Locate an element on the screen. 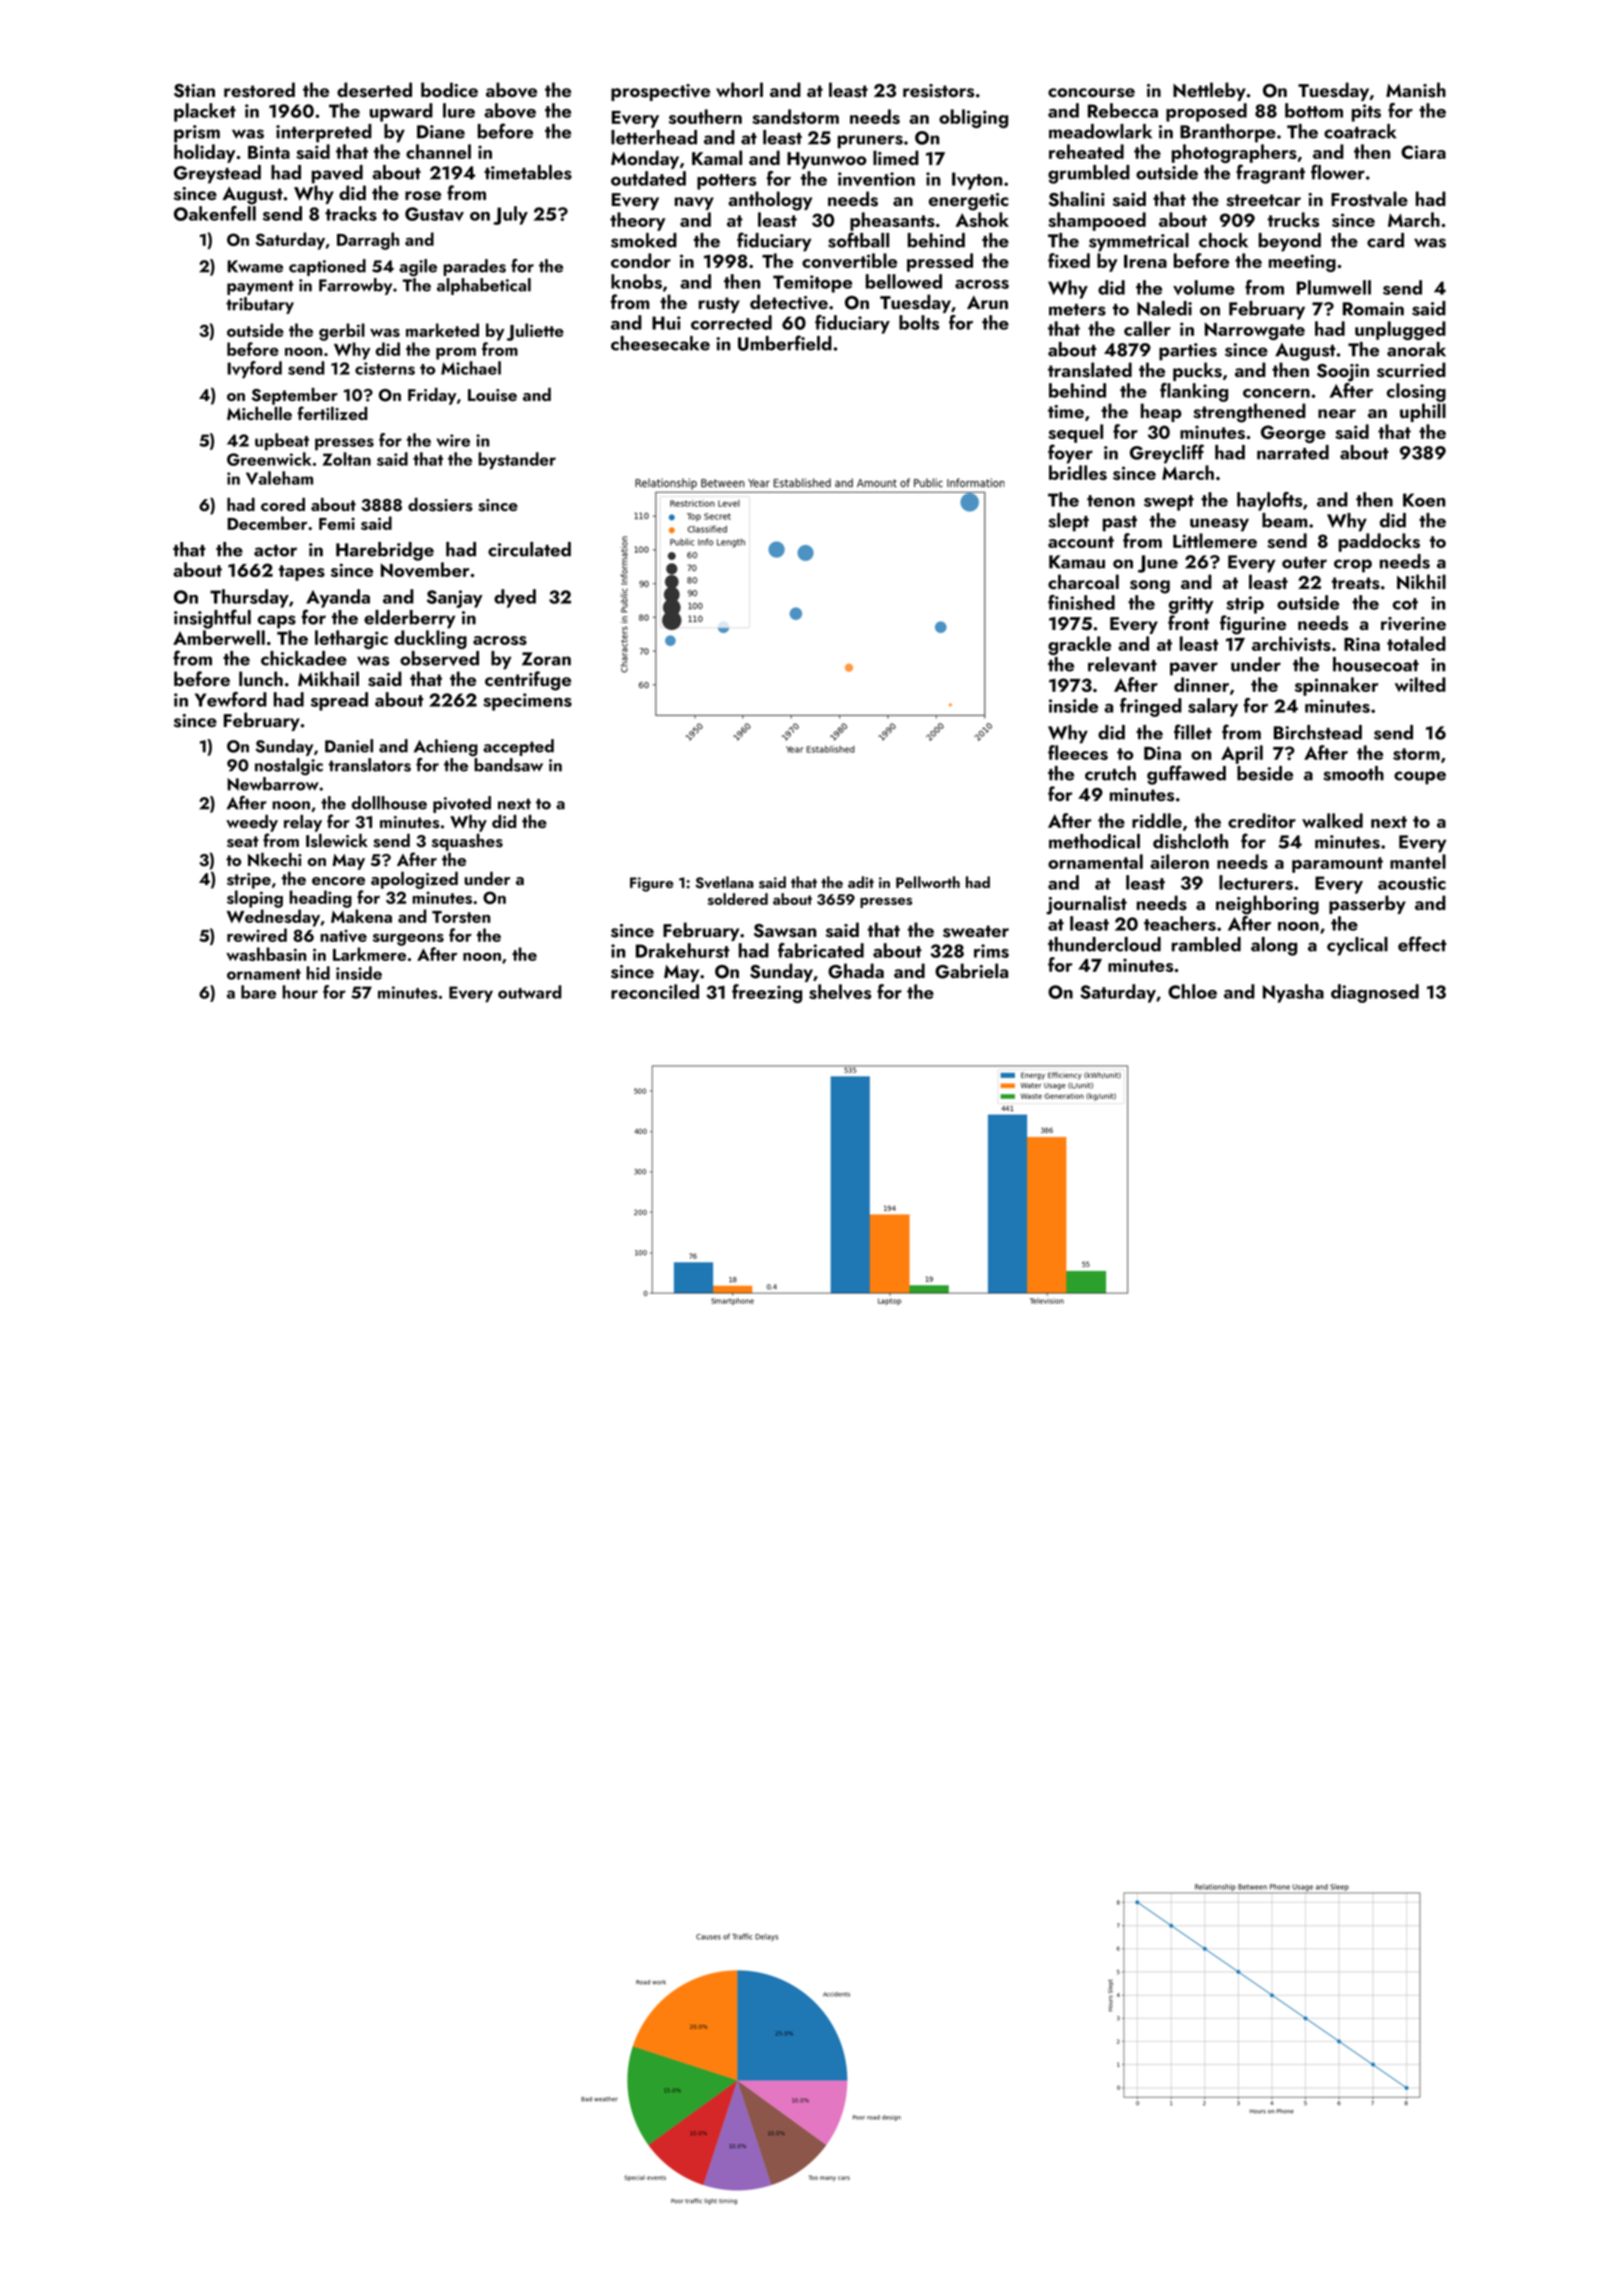 The image size is (1620, 2292). dossiers is located at coordinates (440, 505).
